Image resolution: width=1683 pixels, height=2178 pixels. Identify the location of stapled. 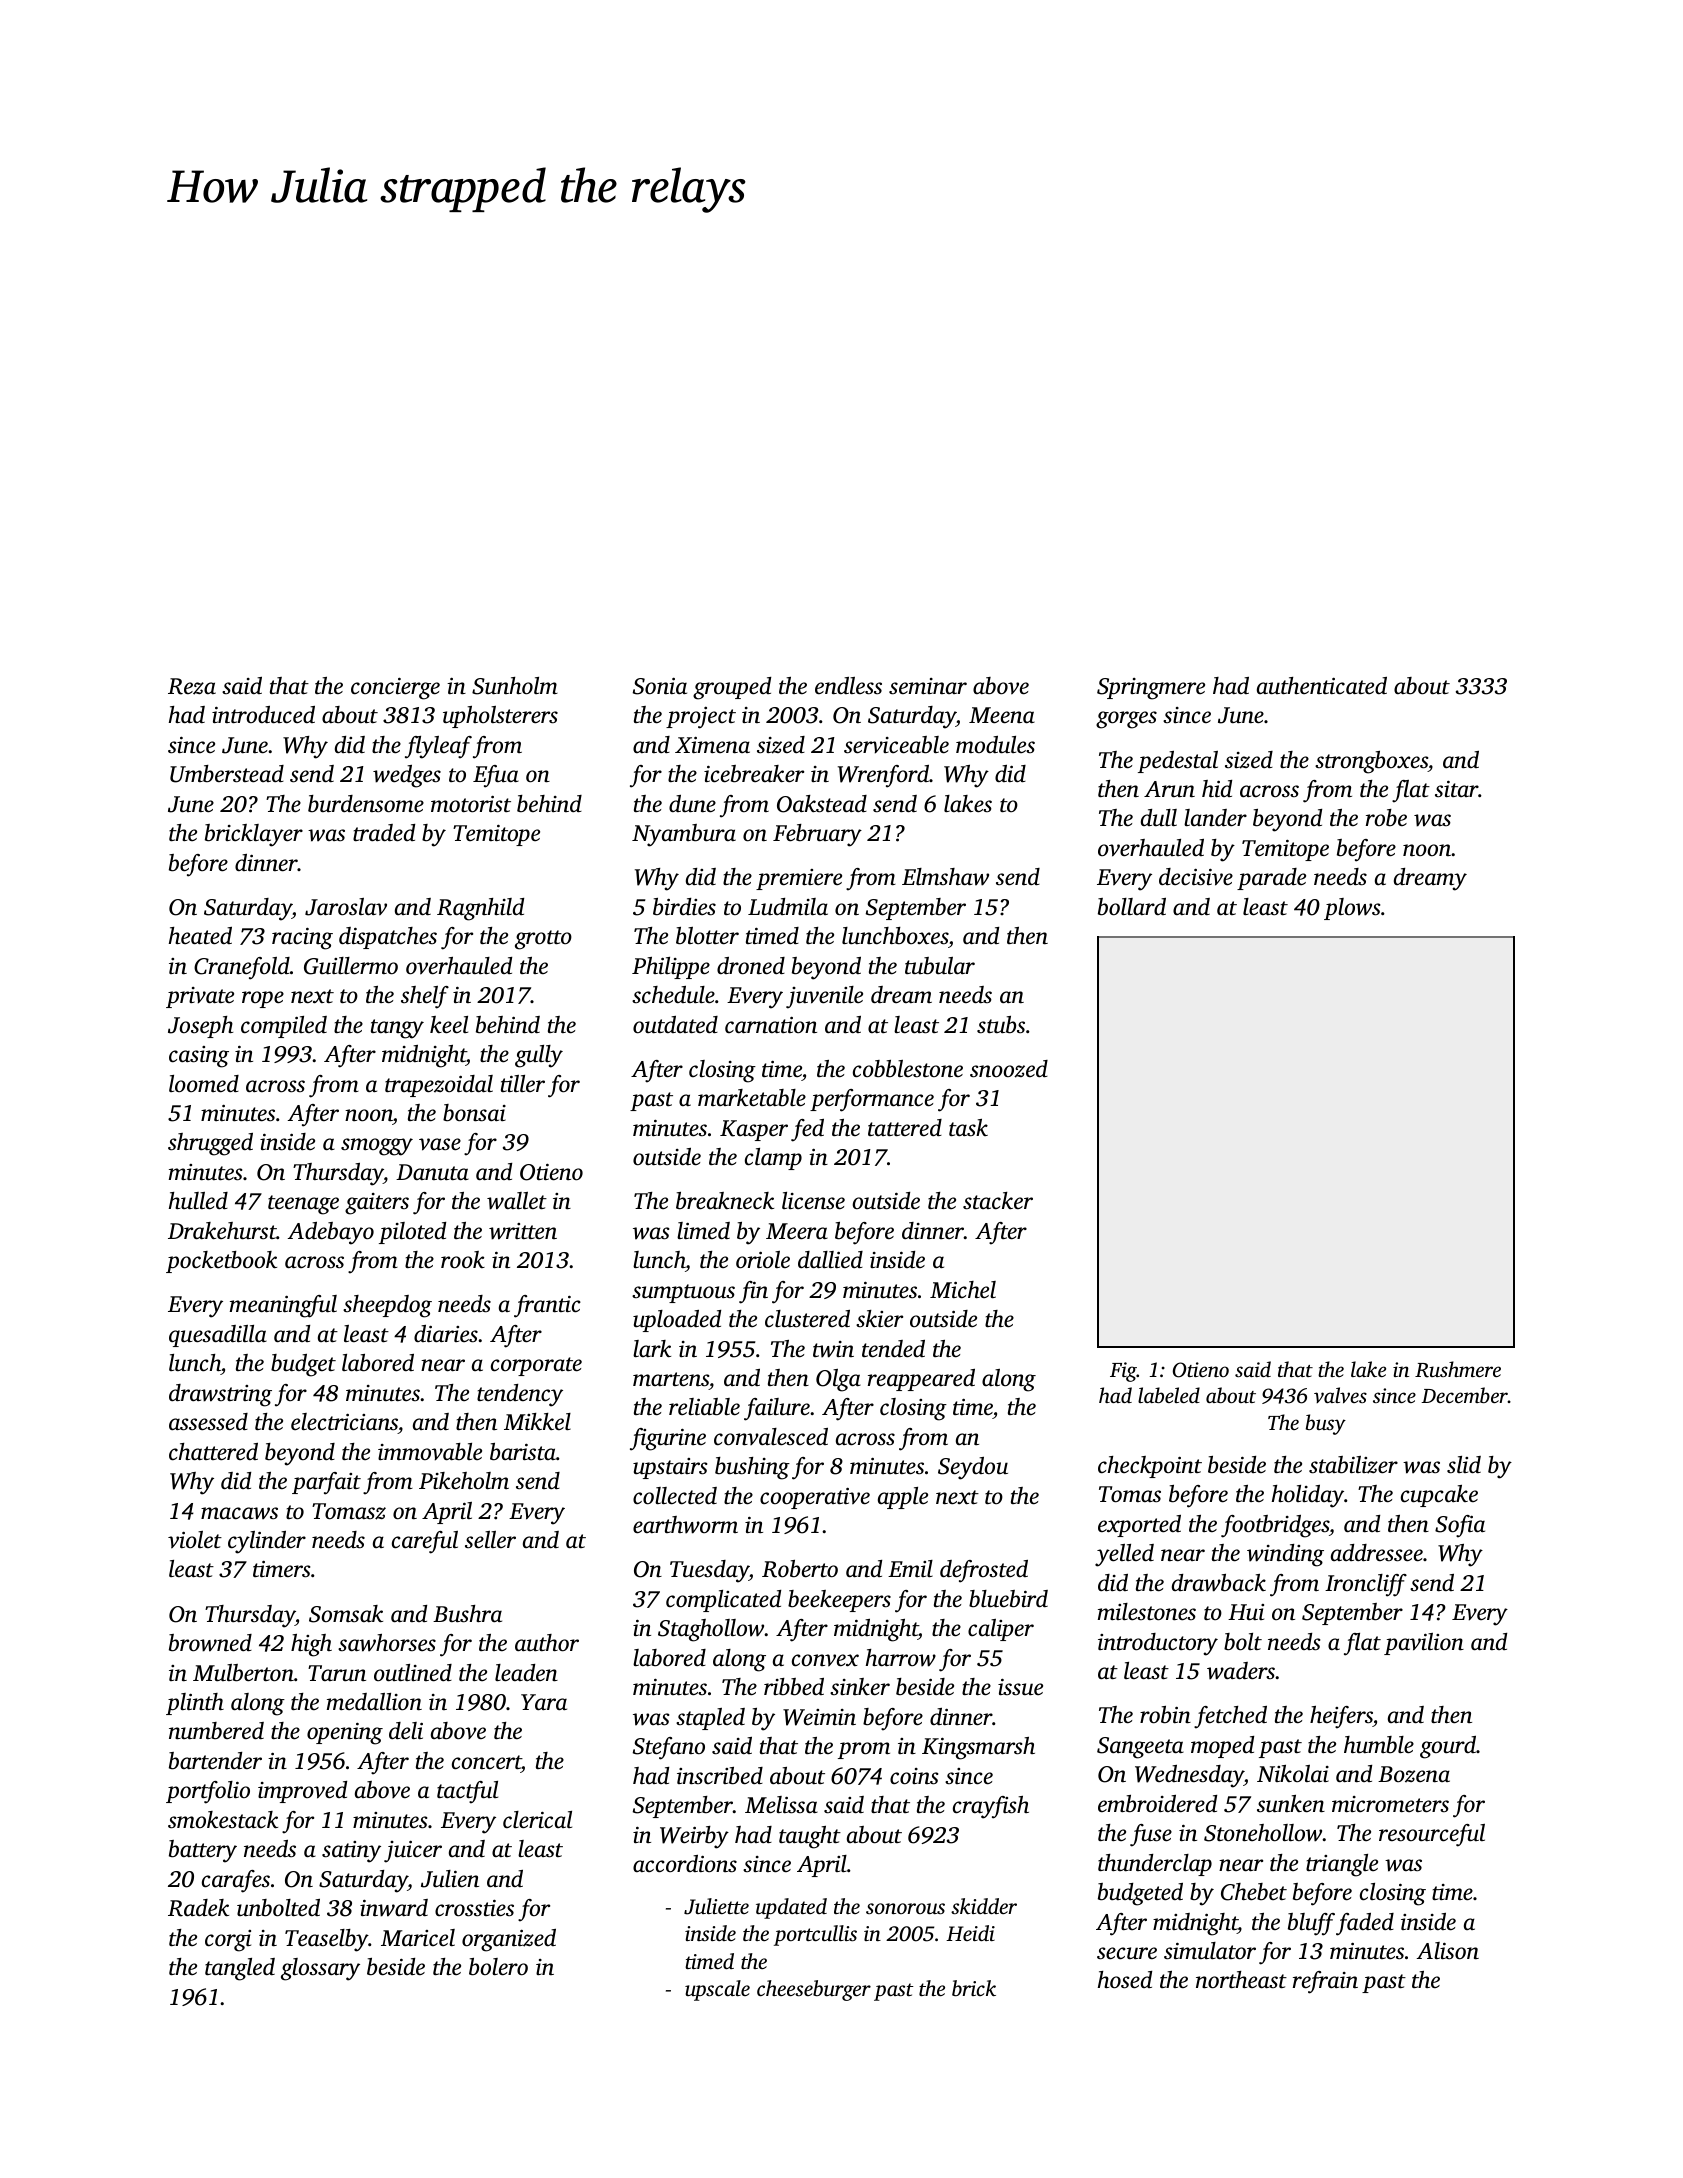
(710, 1719).
